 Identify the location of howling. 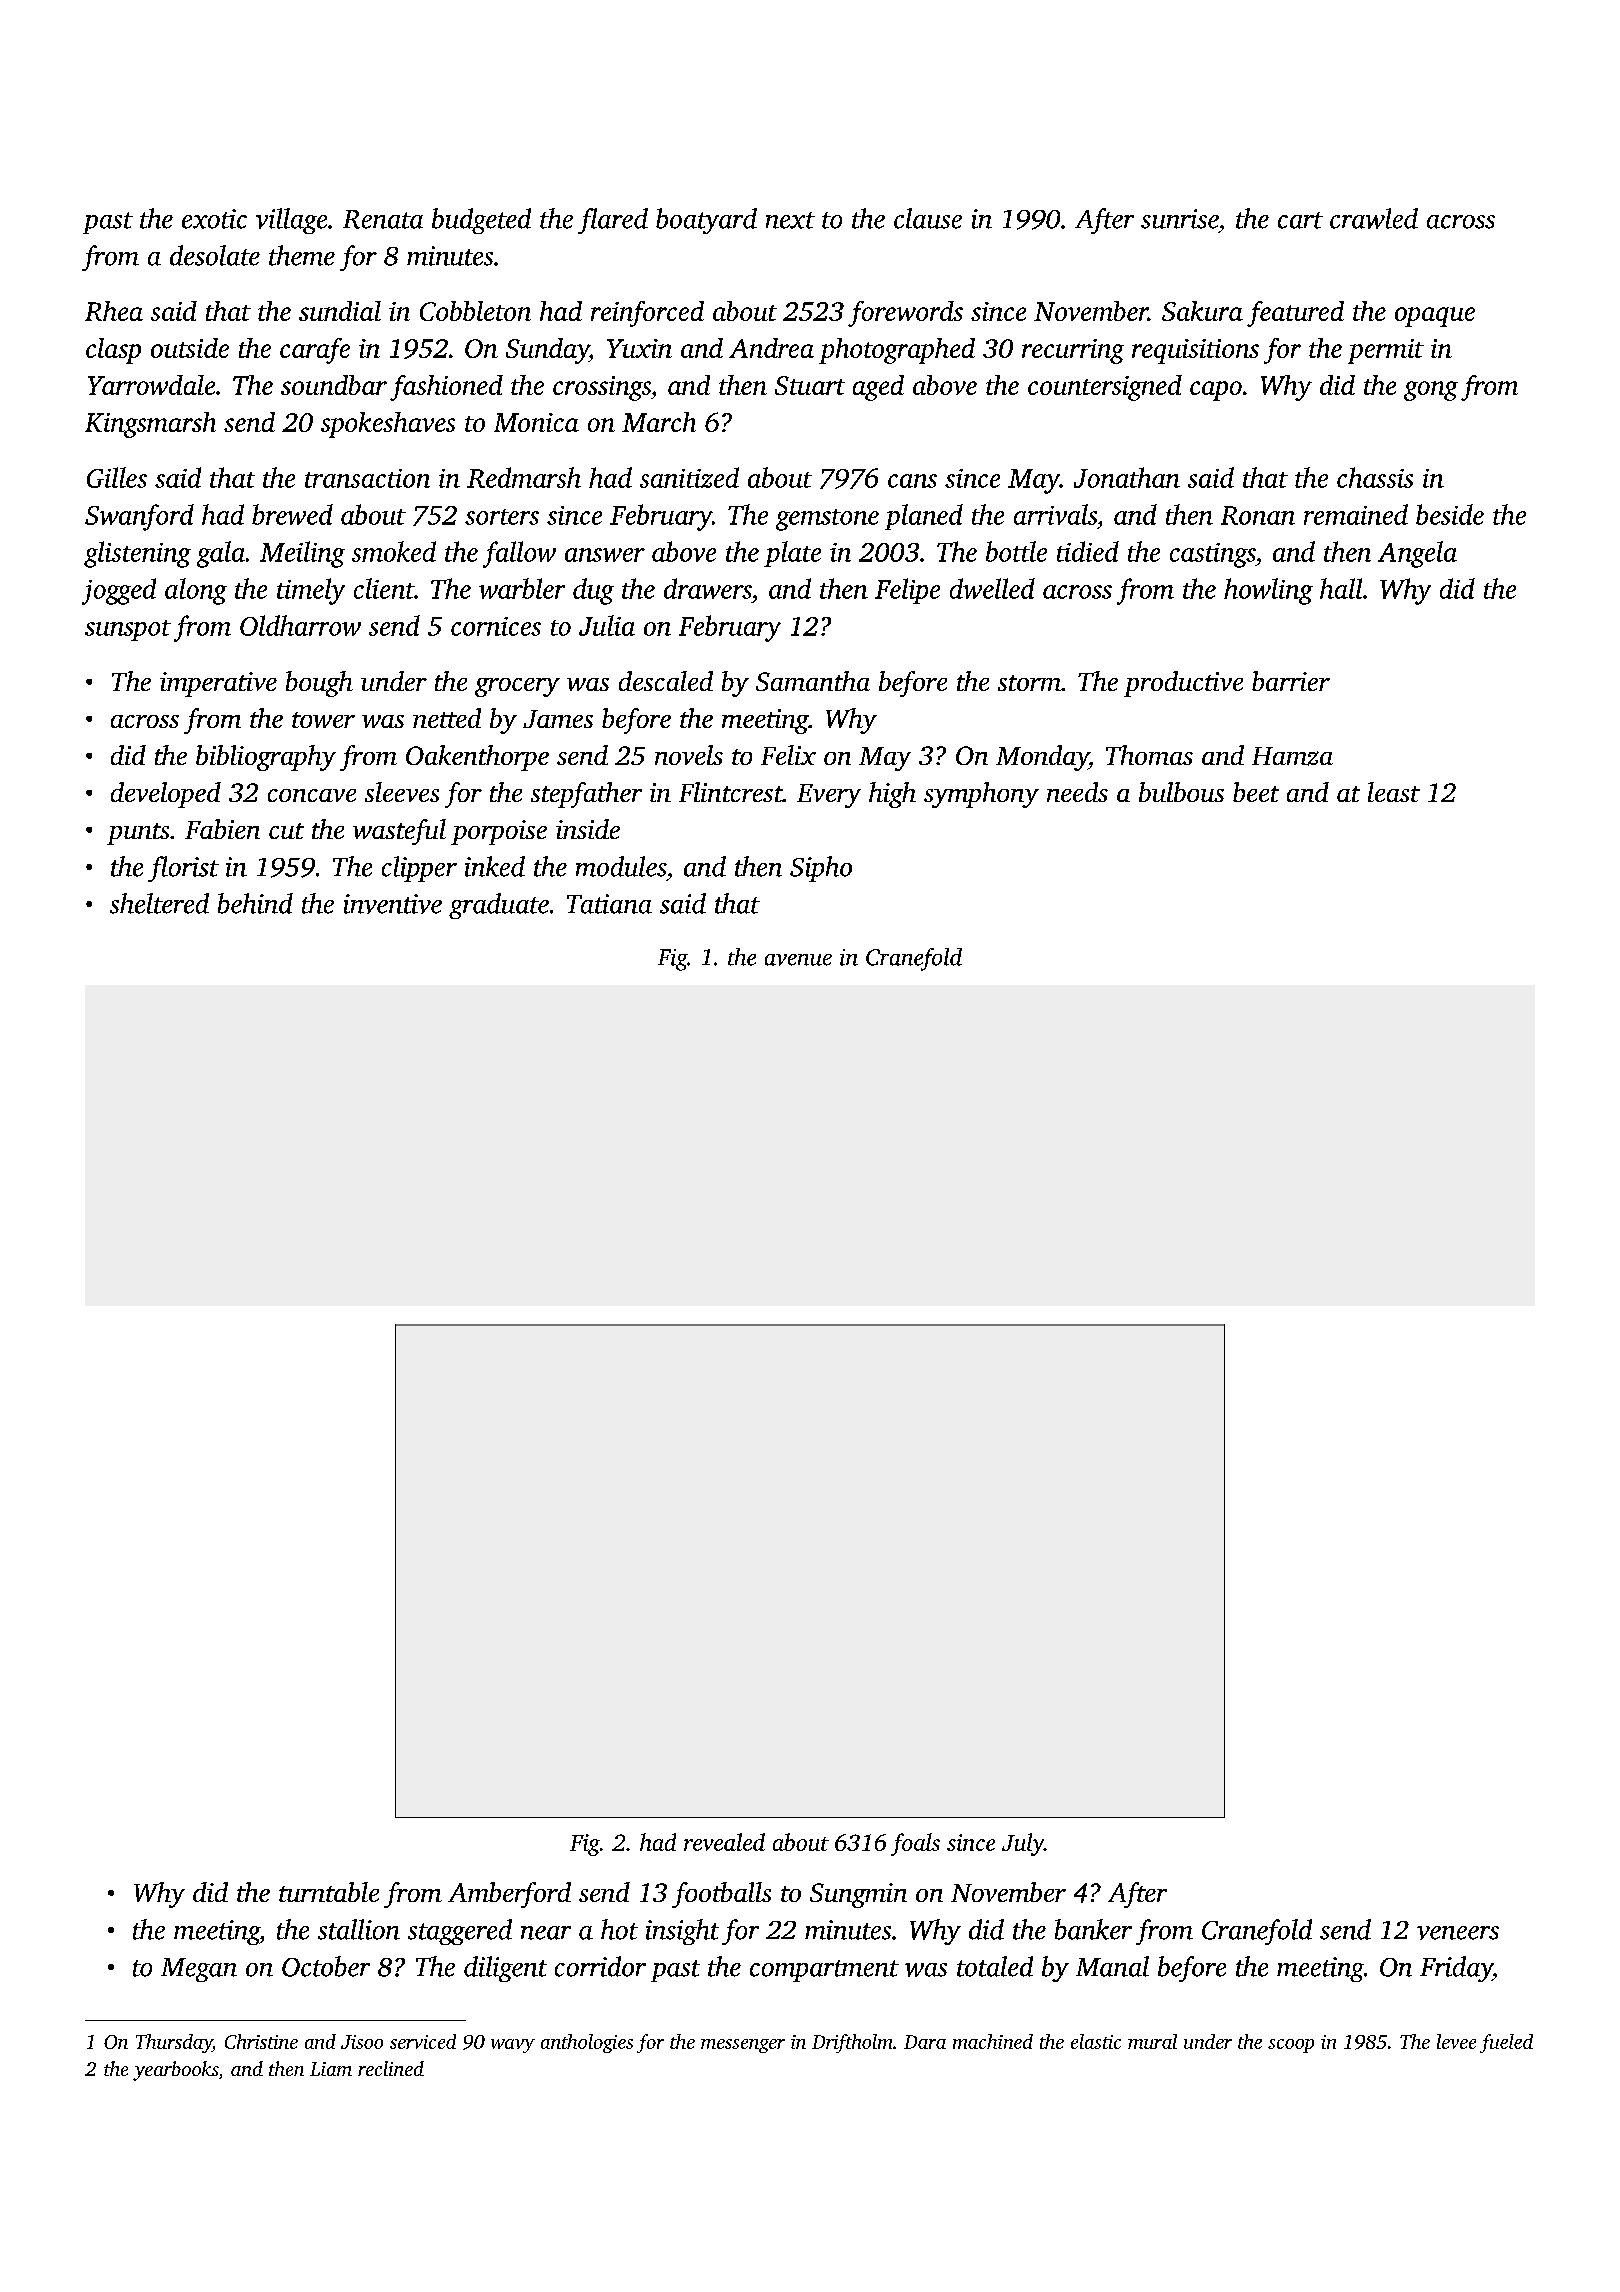
(1268, 591).
